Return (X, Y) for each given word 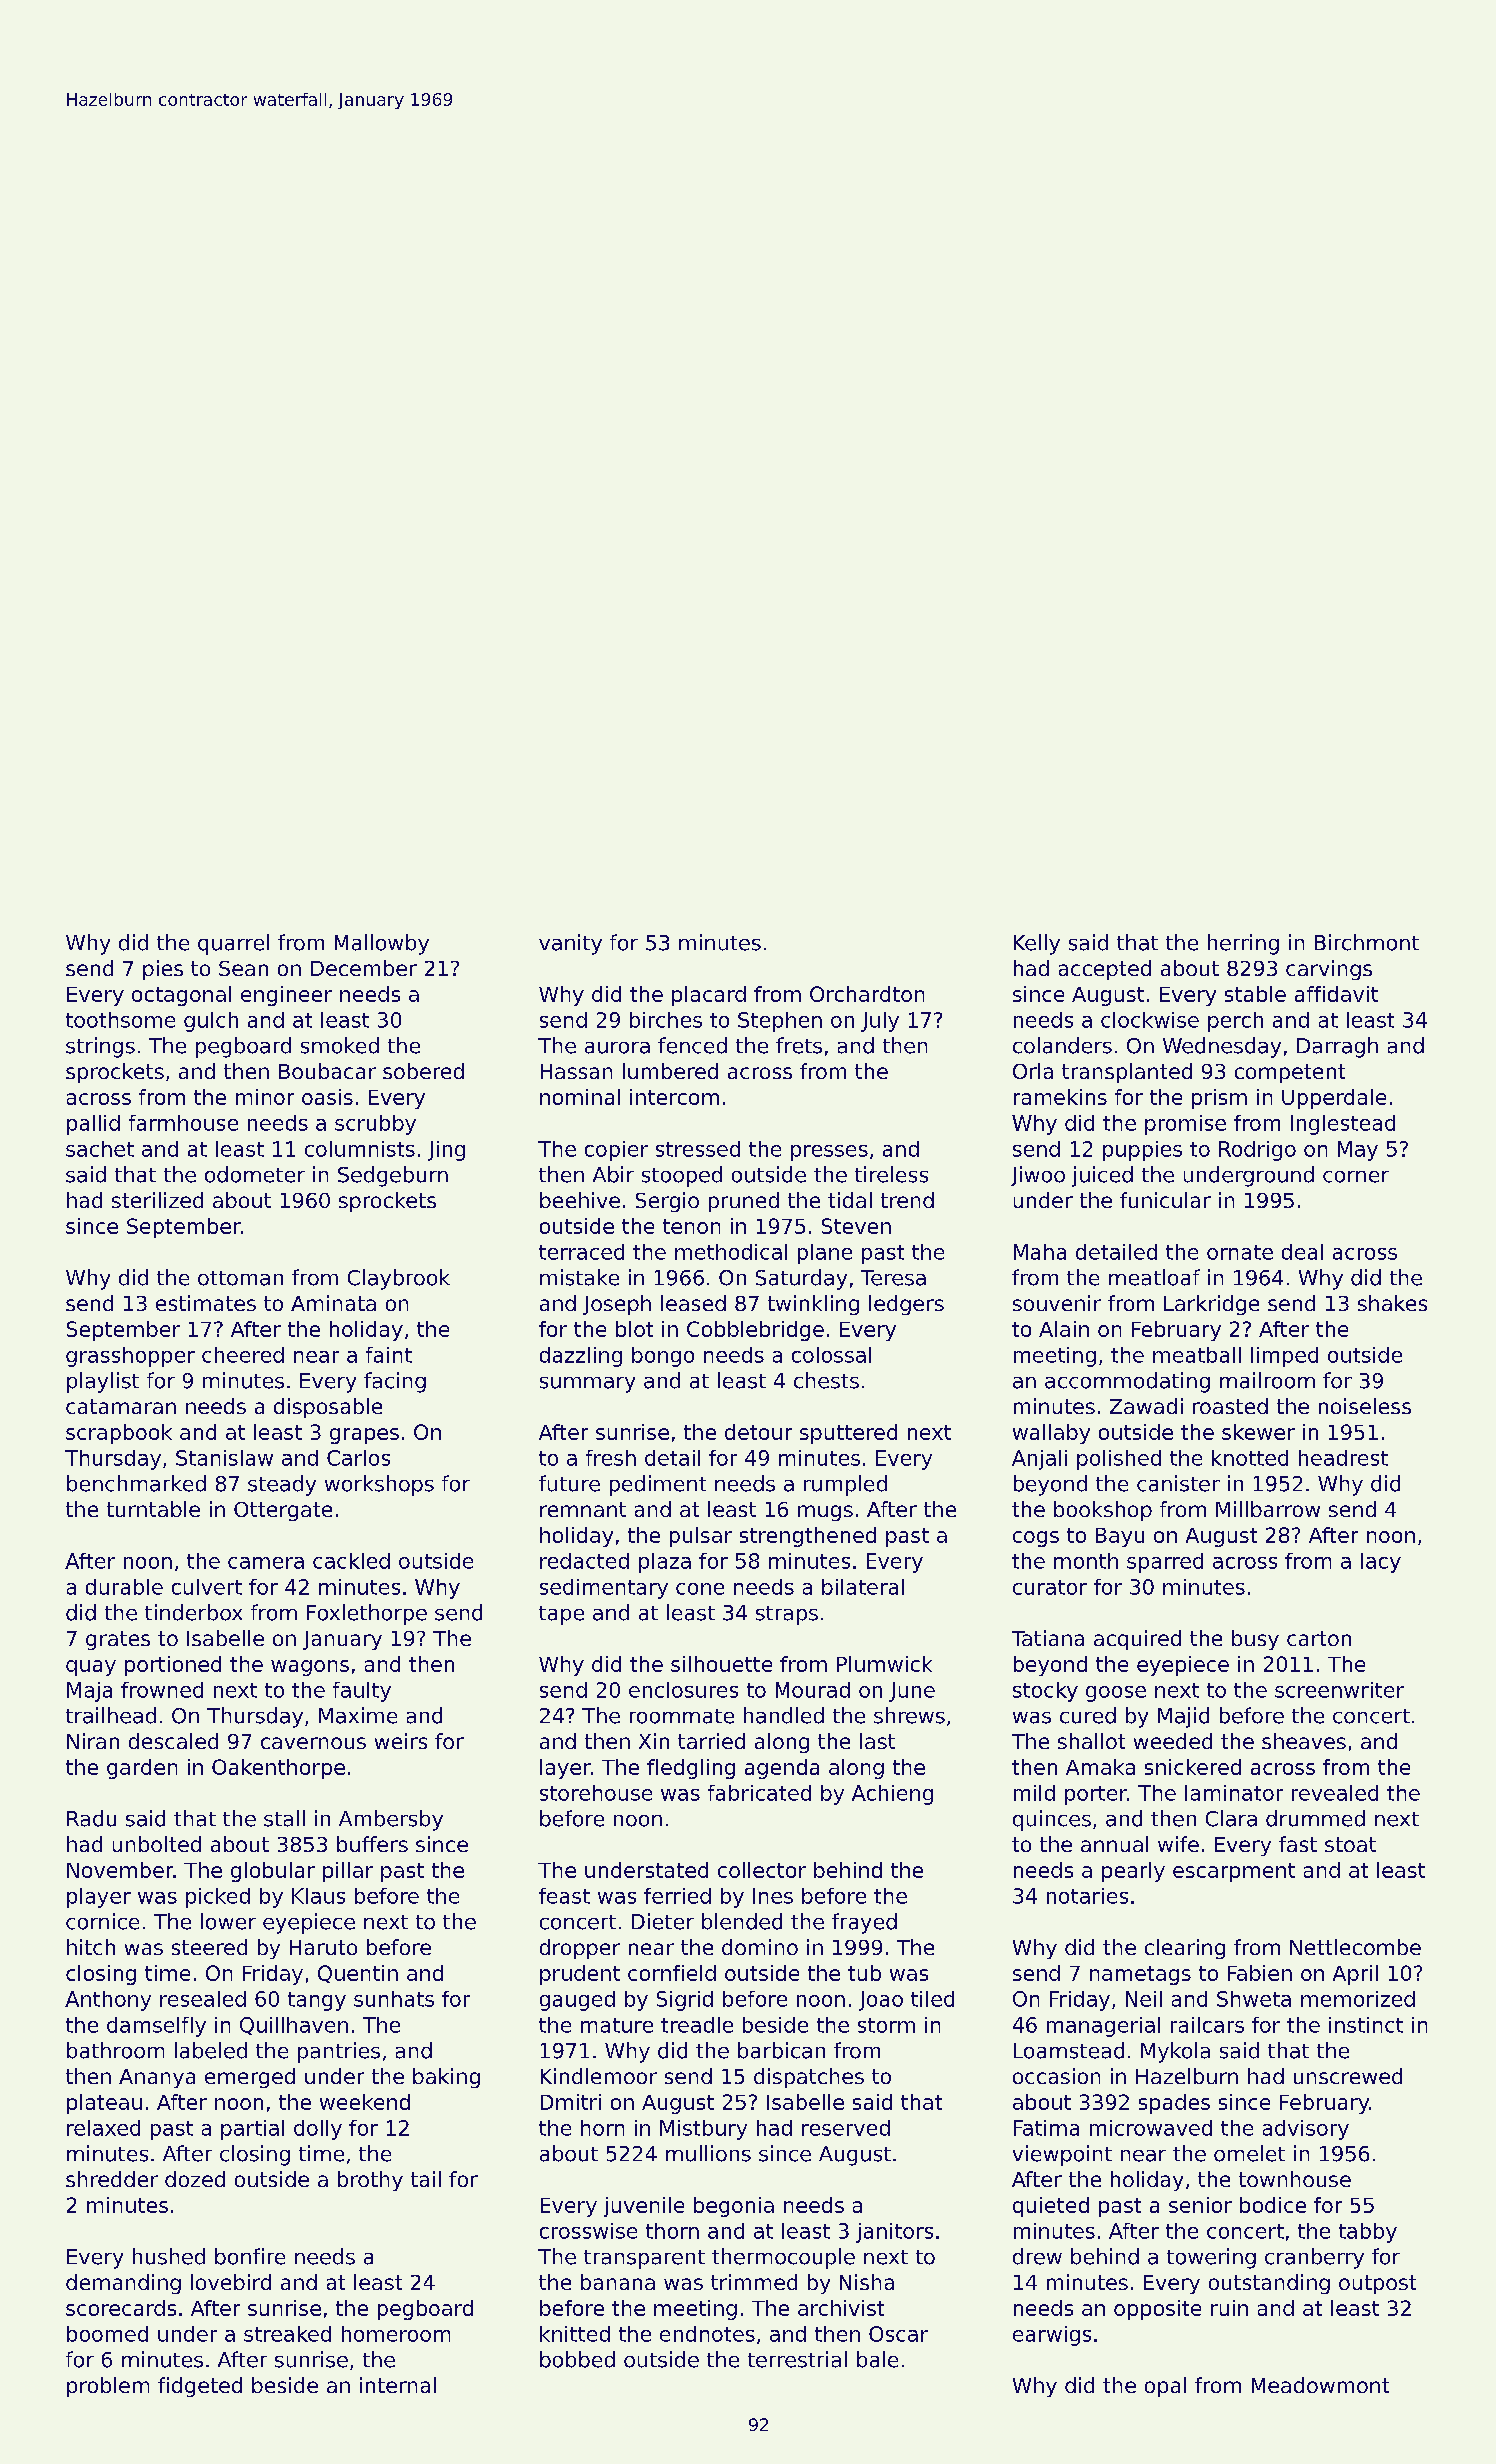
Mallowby (382, 944)
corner (1356, 1177)
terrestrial (797, 2359)
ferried (677, 1896)
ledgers (906, 1305)
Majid (1183, 1717)
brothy (370, 2181)
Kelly (1037, 944)
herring (1243, 944)
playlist (103, 1382)
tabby (1368, 2233)
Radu (91, 1818)
